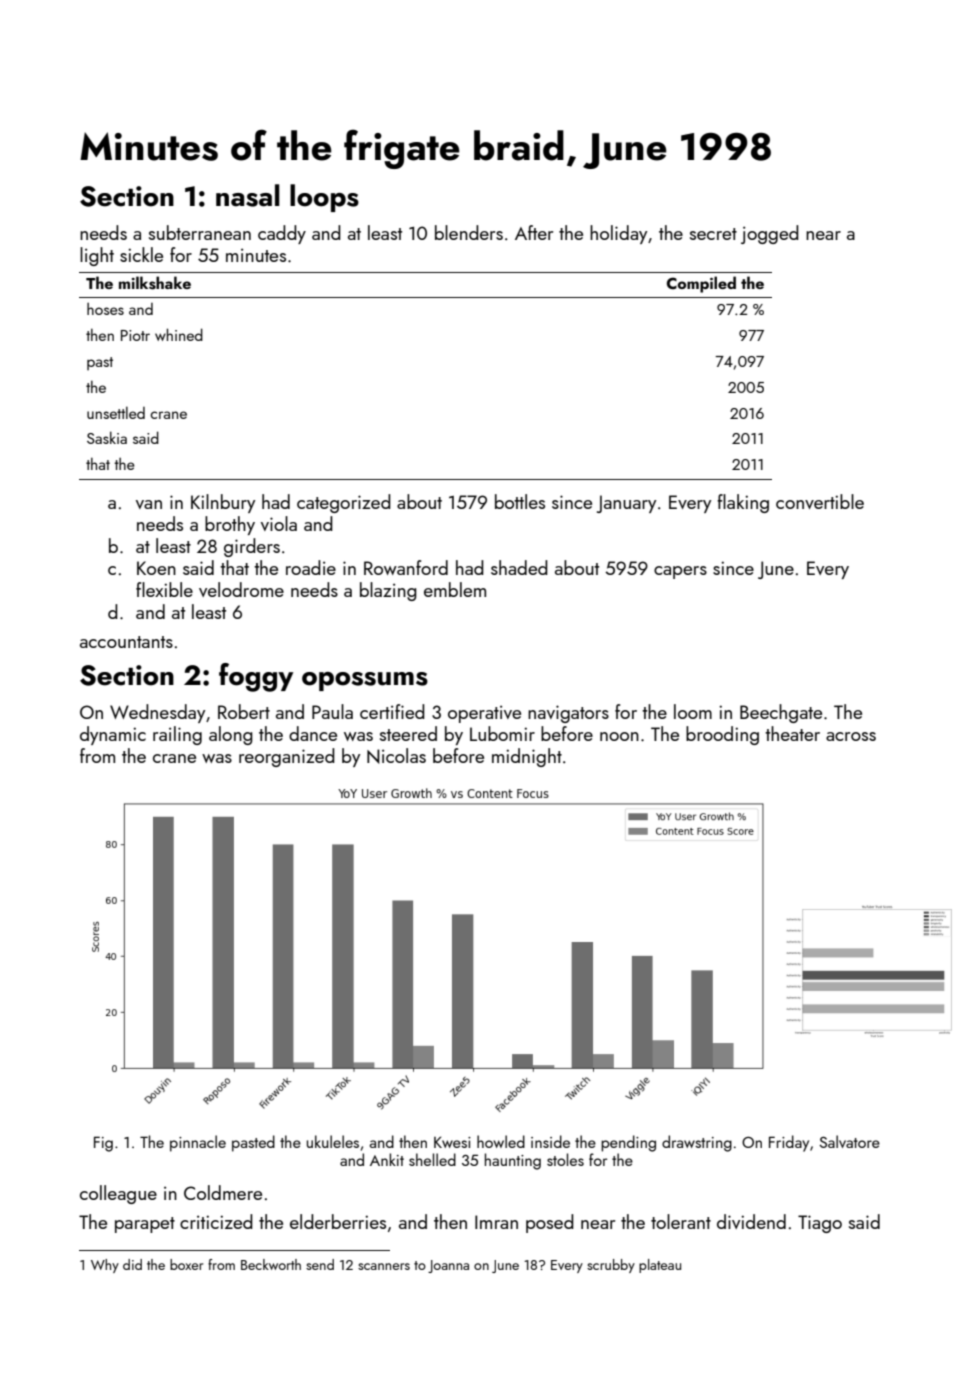 Image resolution: width=973 pixels, height=1382 pixels. I want to click on midnight, so click(527, 757).
